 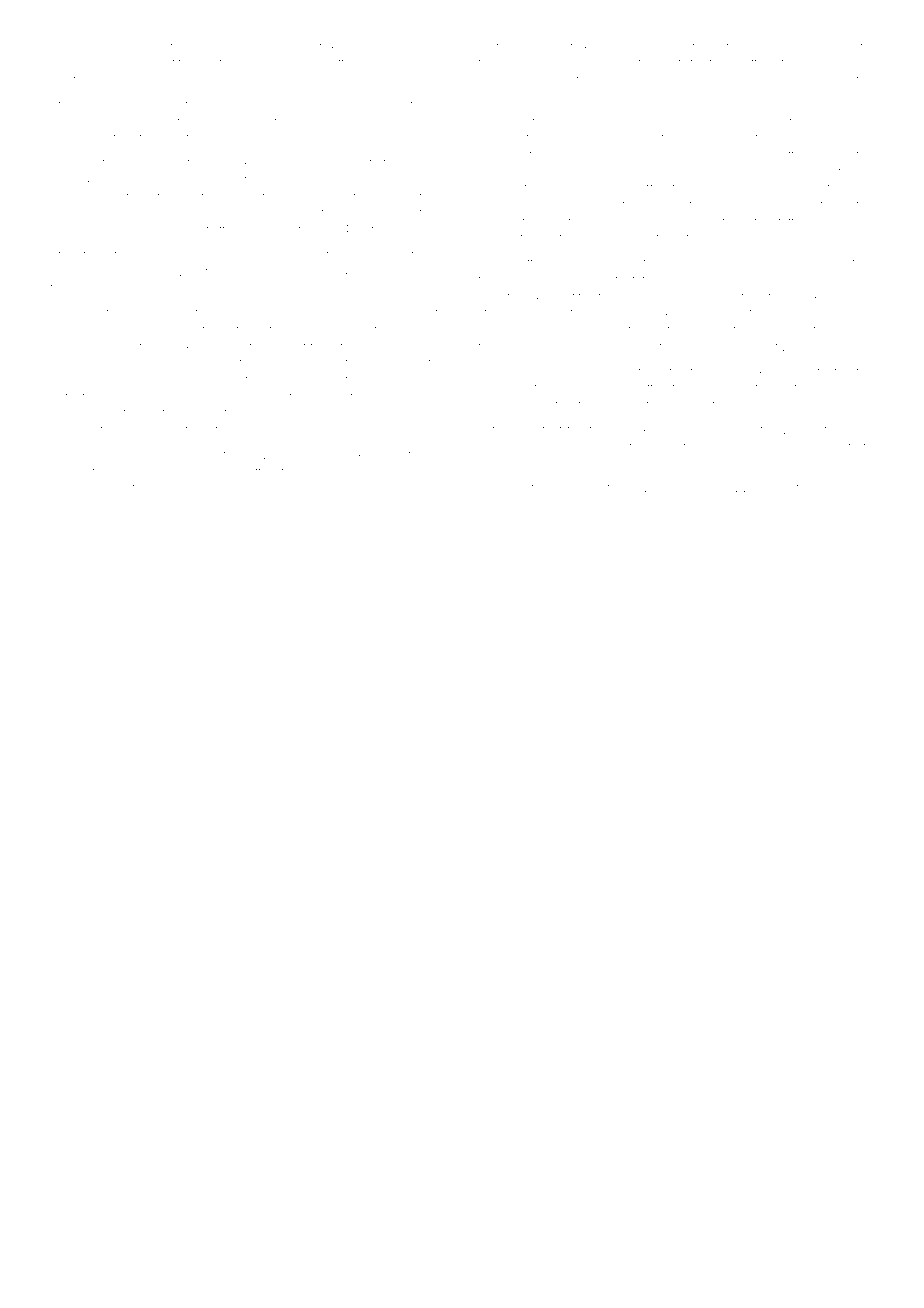 What do you see at coordinates (593, 237) in the image?
I see `rural` at bounding box center [593, 237].
